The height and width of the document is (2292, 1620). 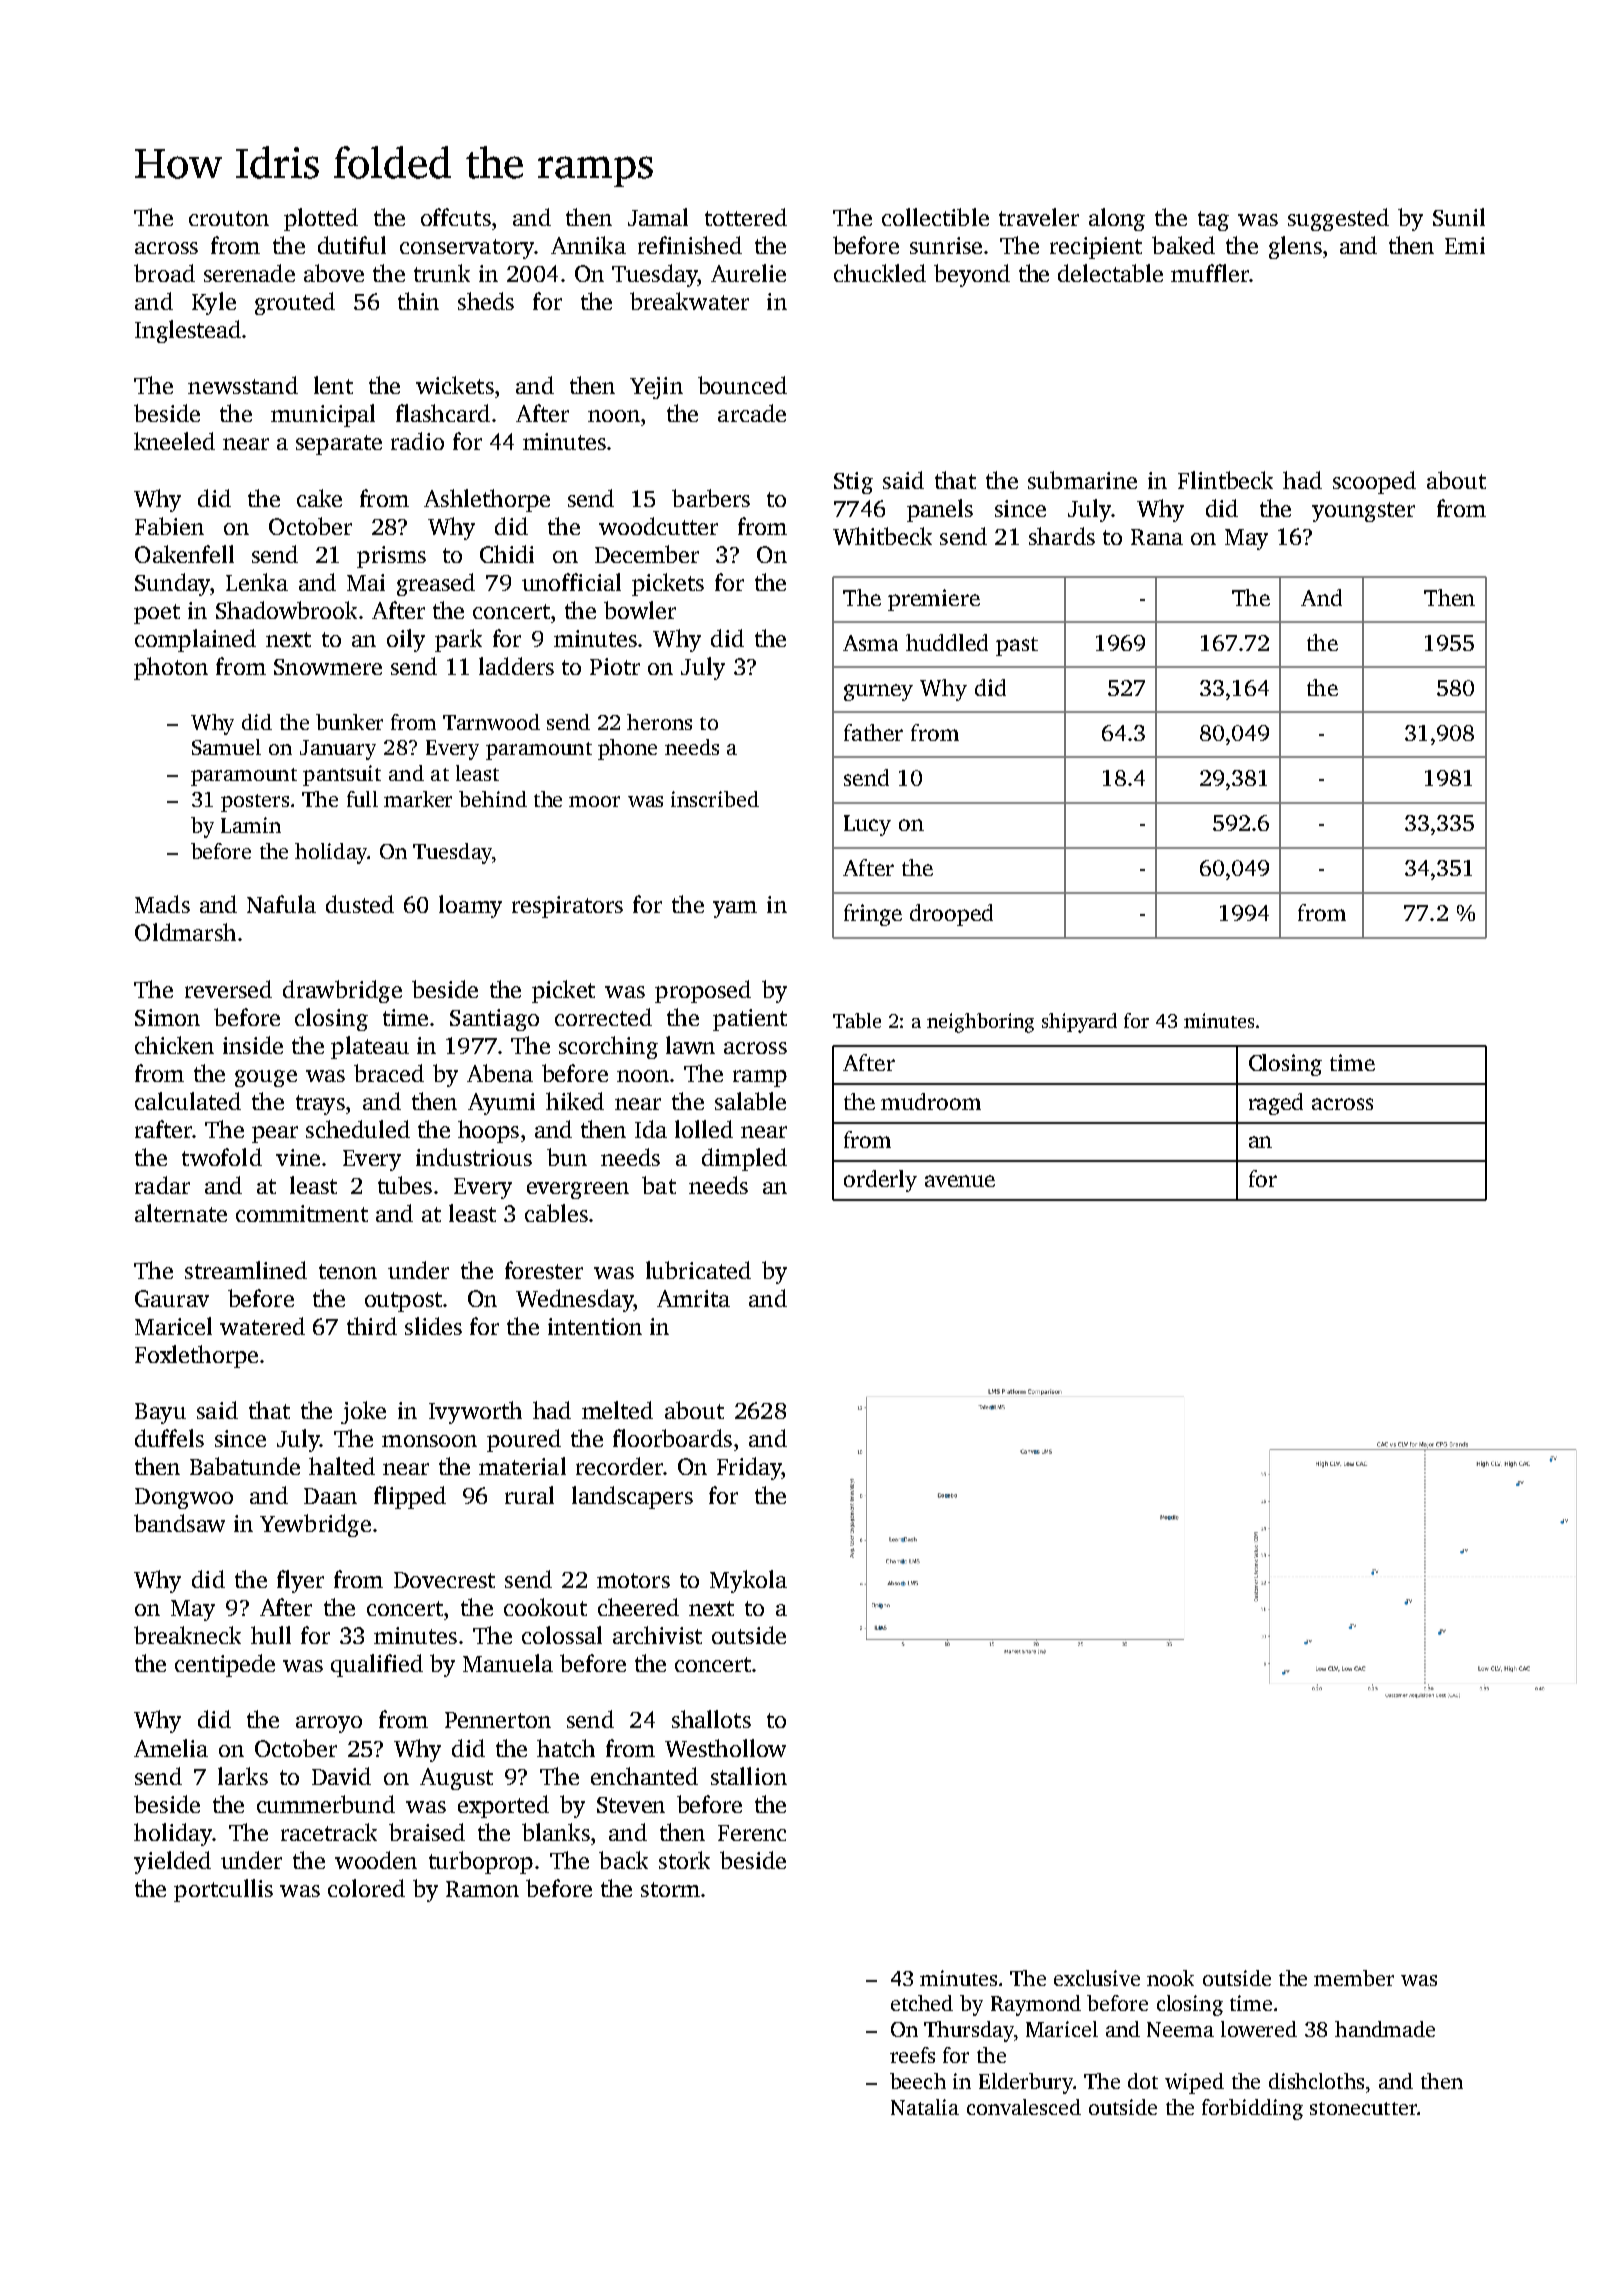 What do you see at coordinates (853, 483) in the document?
I see `Stig` at bounding box center [853, 483].
